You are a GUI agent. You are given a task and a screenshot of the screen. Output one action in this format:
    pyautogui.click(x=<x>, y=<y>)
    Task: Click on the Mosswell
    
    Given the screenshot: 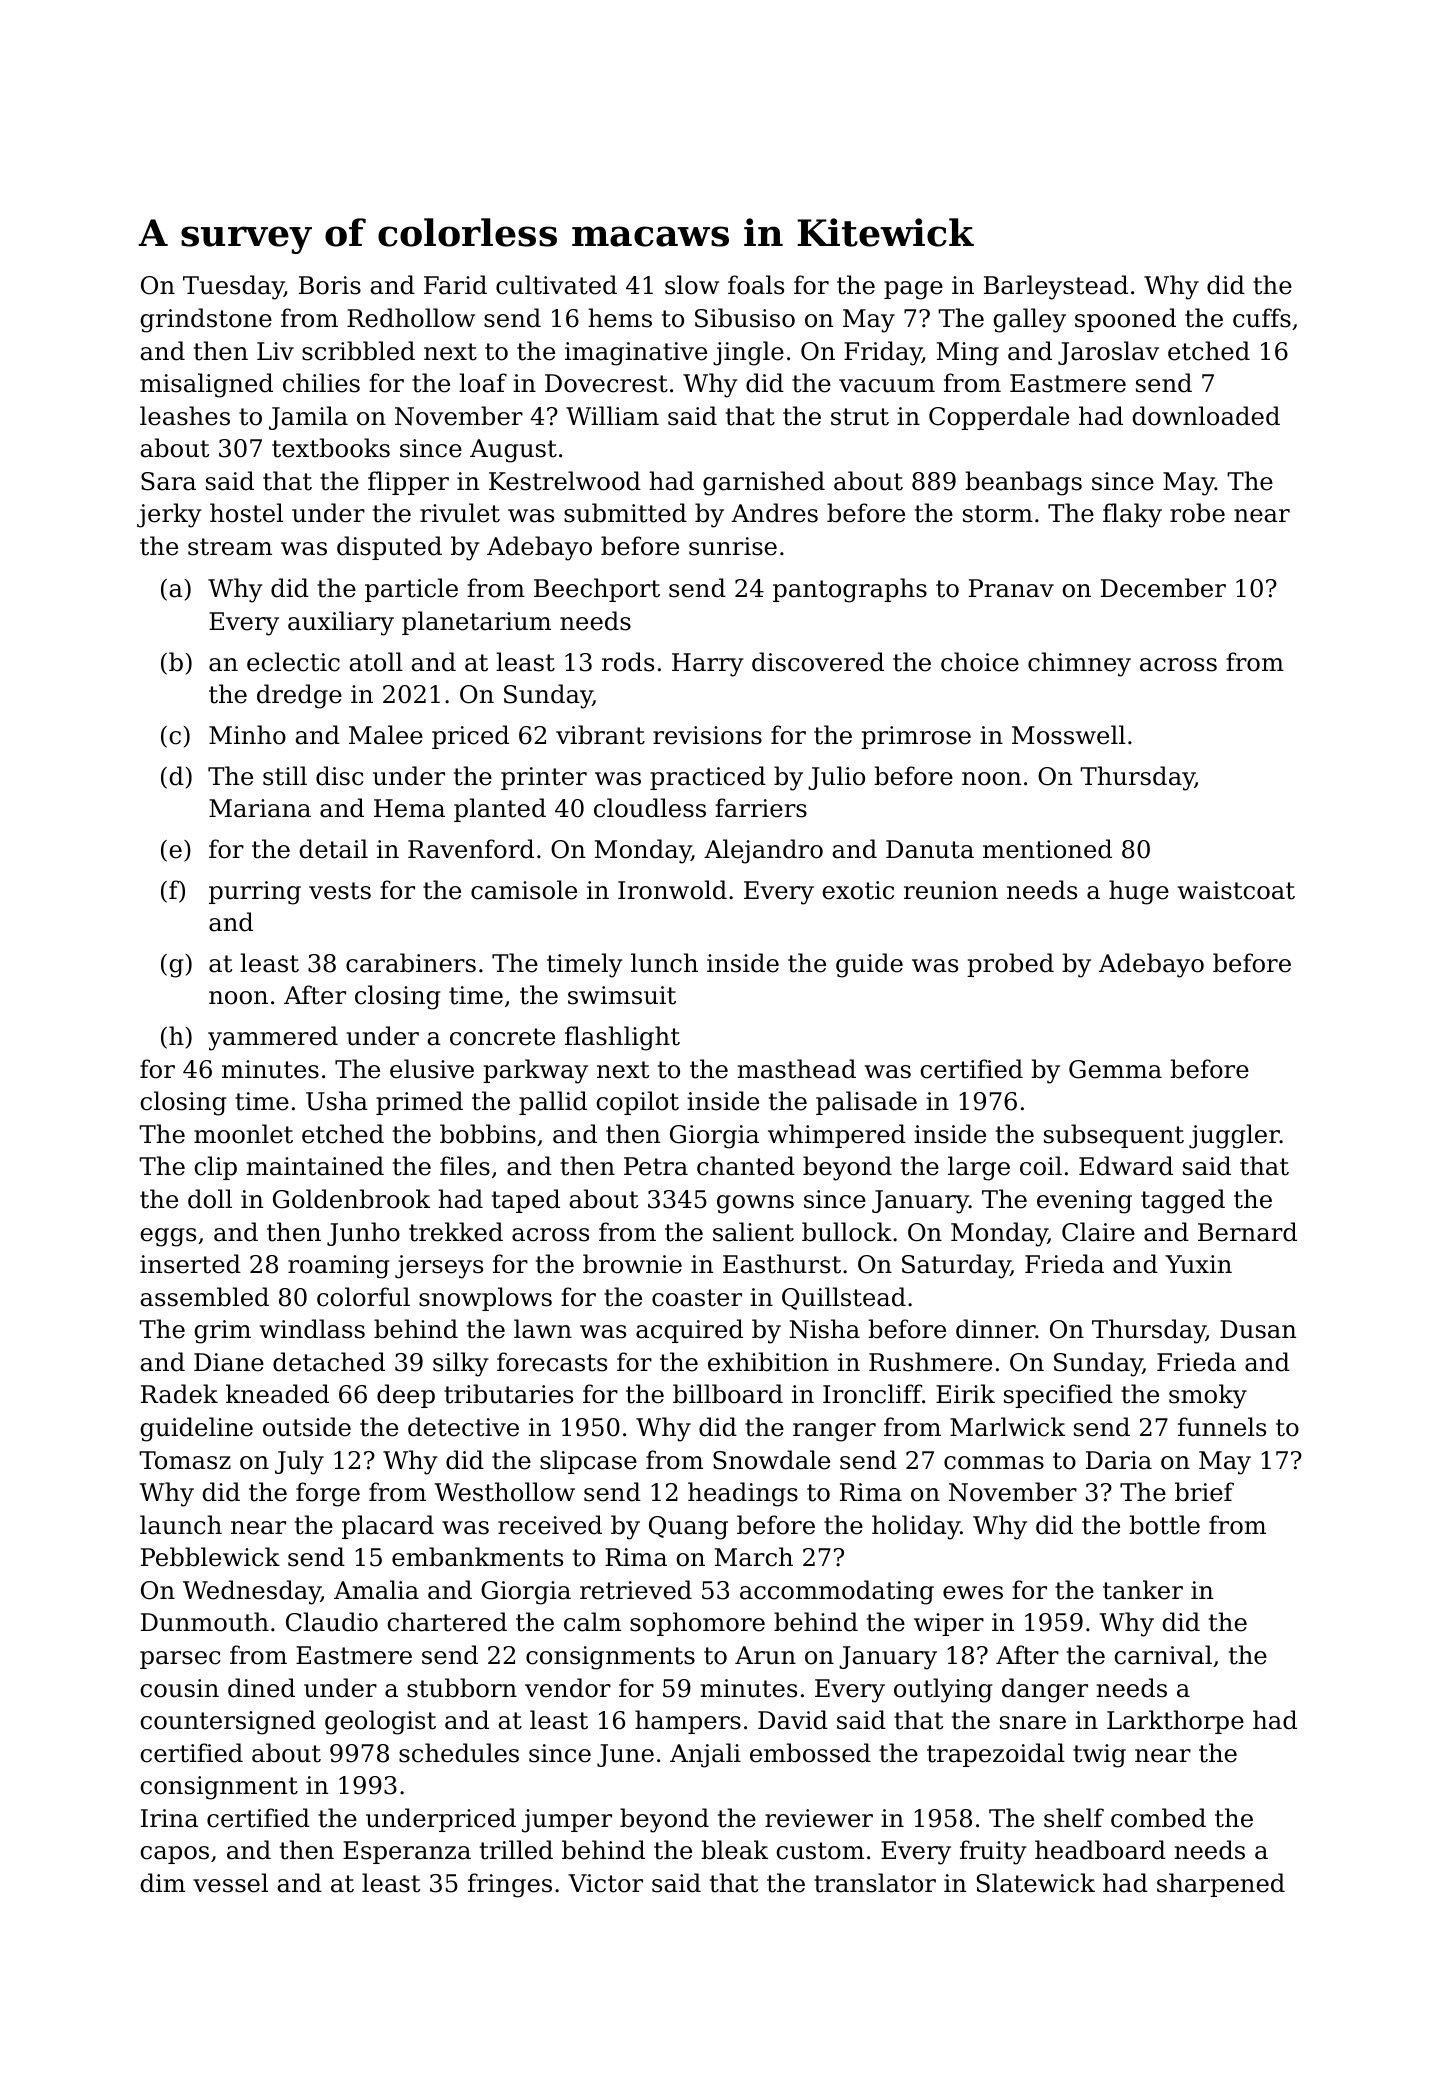 What is the action you would take?
    pyautogui.click(x=1069, y=735)
